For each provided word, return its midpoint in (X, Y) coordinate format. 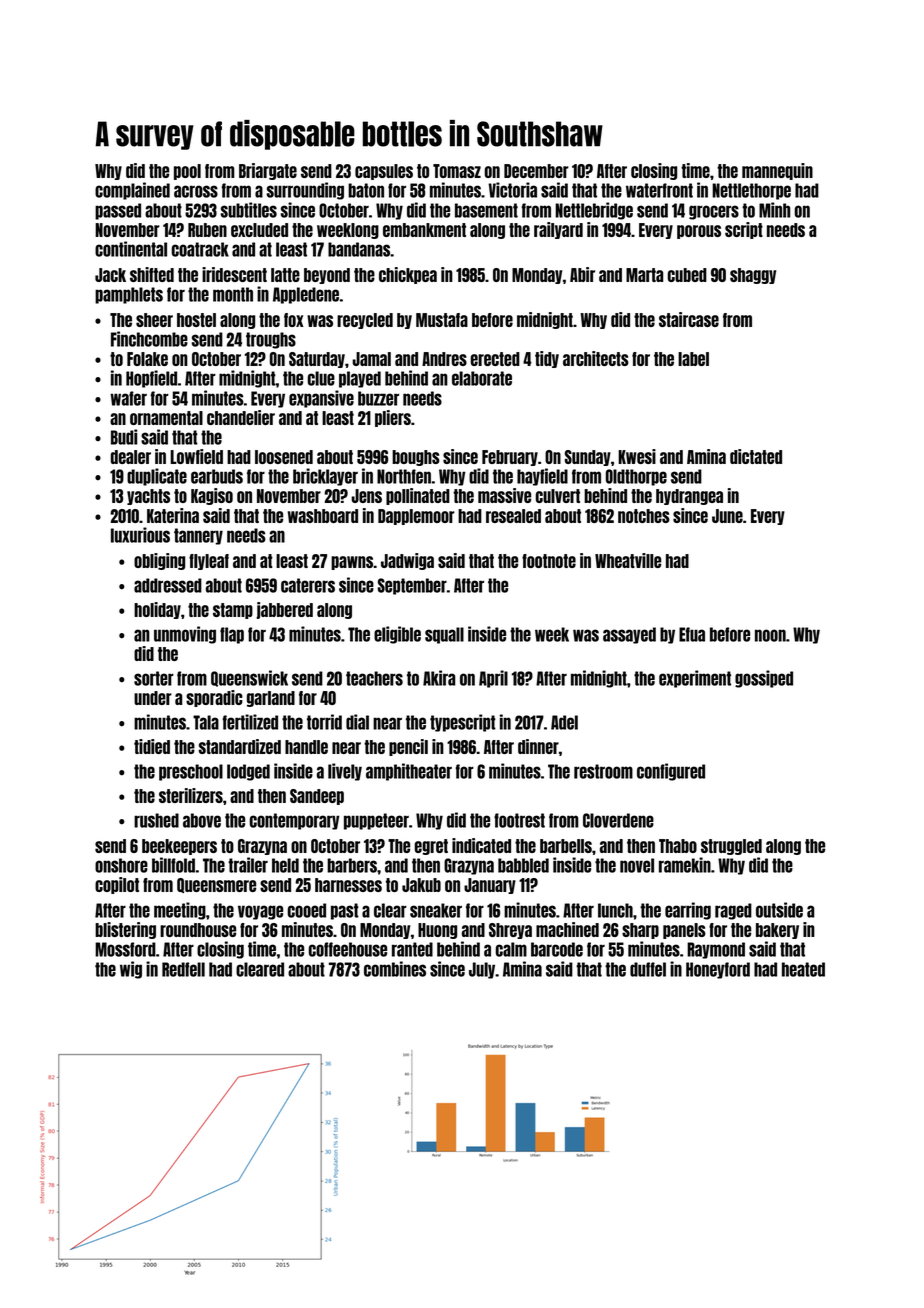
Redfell (183, 969)
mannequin (777, 171)
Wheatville (628, 560)
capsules (384, 172)
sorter (154, 678)
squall (444, 635)
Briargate (268, 171)
